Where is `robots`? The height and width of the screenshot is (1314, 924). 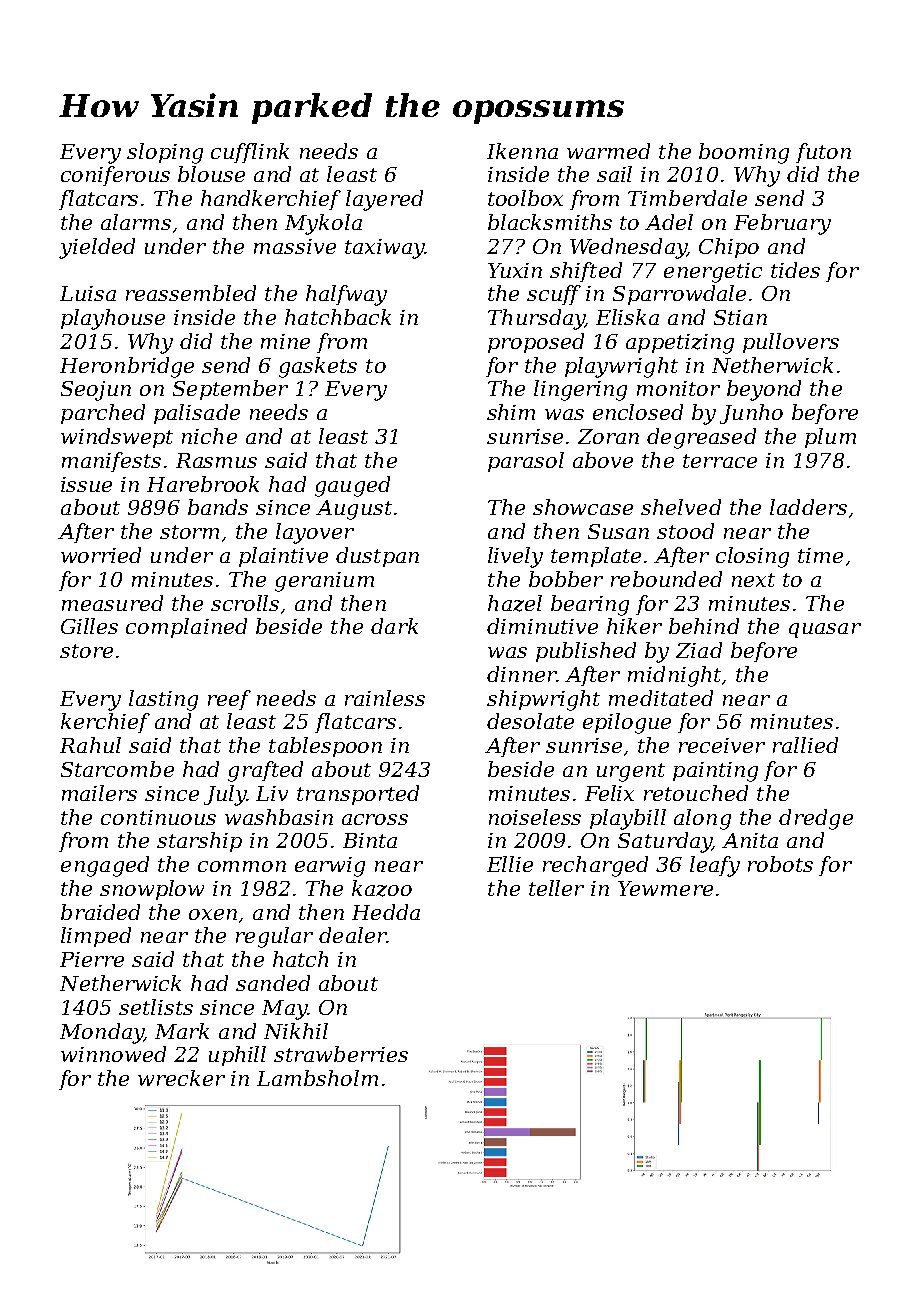
robots is located at coordinates (780, 864).
